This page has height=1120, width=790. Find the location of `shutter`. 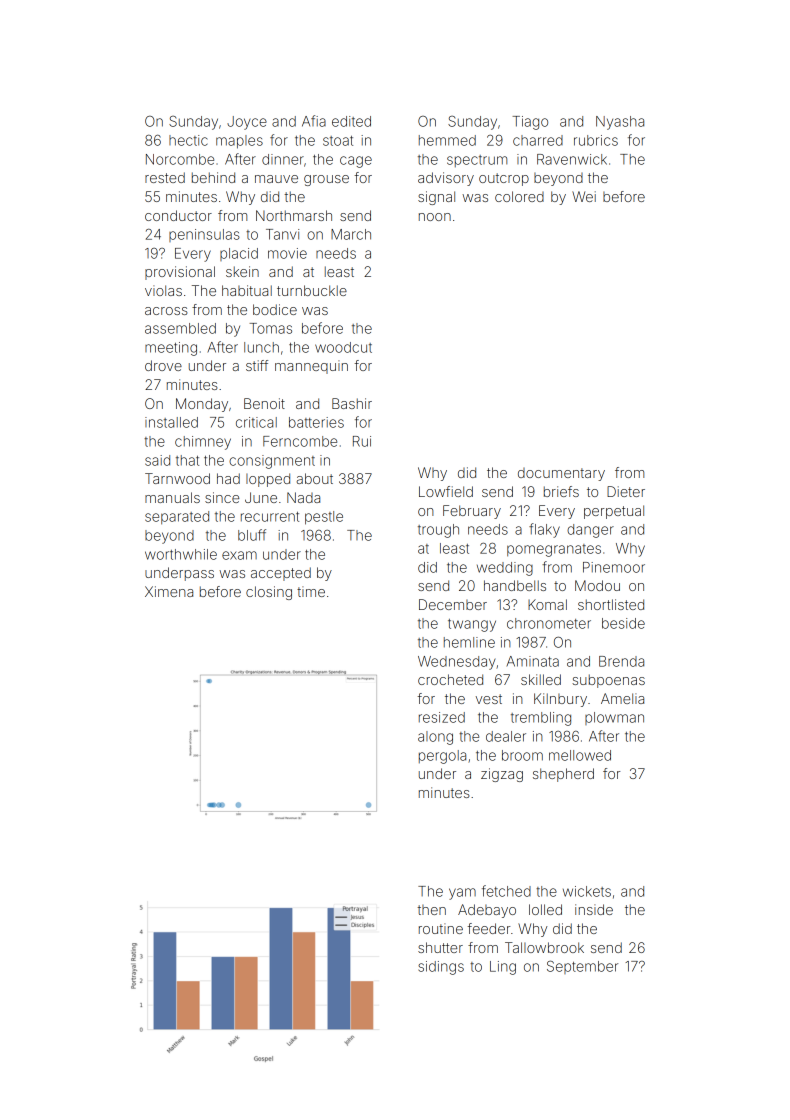

shutter is located at coordinates (440, 947).
